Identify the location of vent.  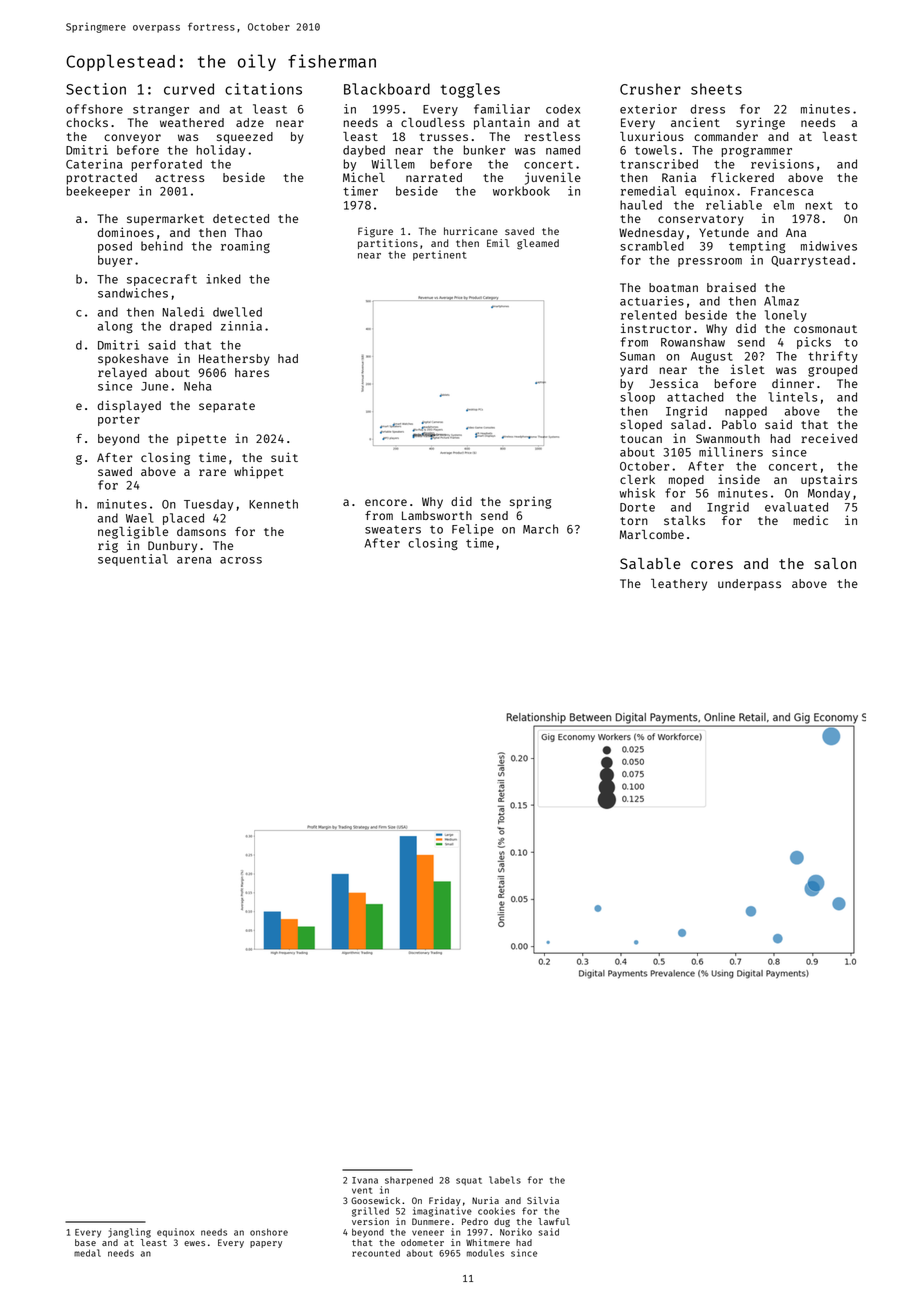
(362, 1191).
